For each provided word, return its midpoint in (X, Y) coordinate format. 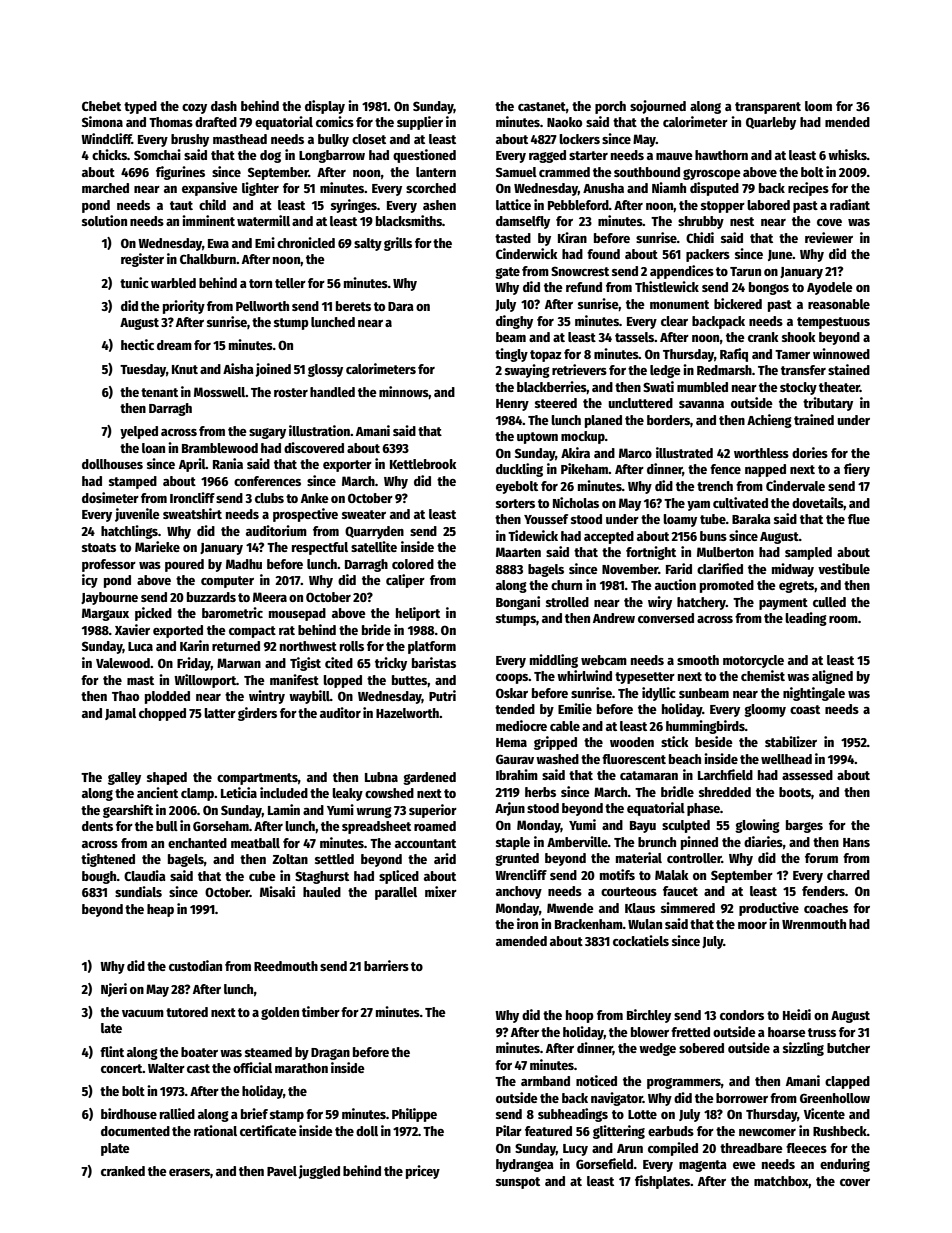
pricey (423, 1172)
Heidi (797, 1014)
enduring (845, 1165)
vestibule (844, 568)
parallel (396, 893)
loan (153, 448)
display (325, 107)
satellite (374, 546)
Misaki (277, 891)
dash (224, 106)
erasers (189, 1172)
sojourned (658, 107)
